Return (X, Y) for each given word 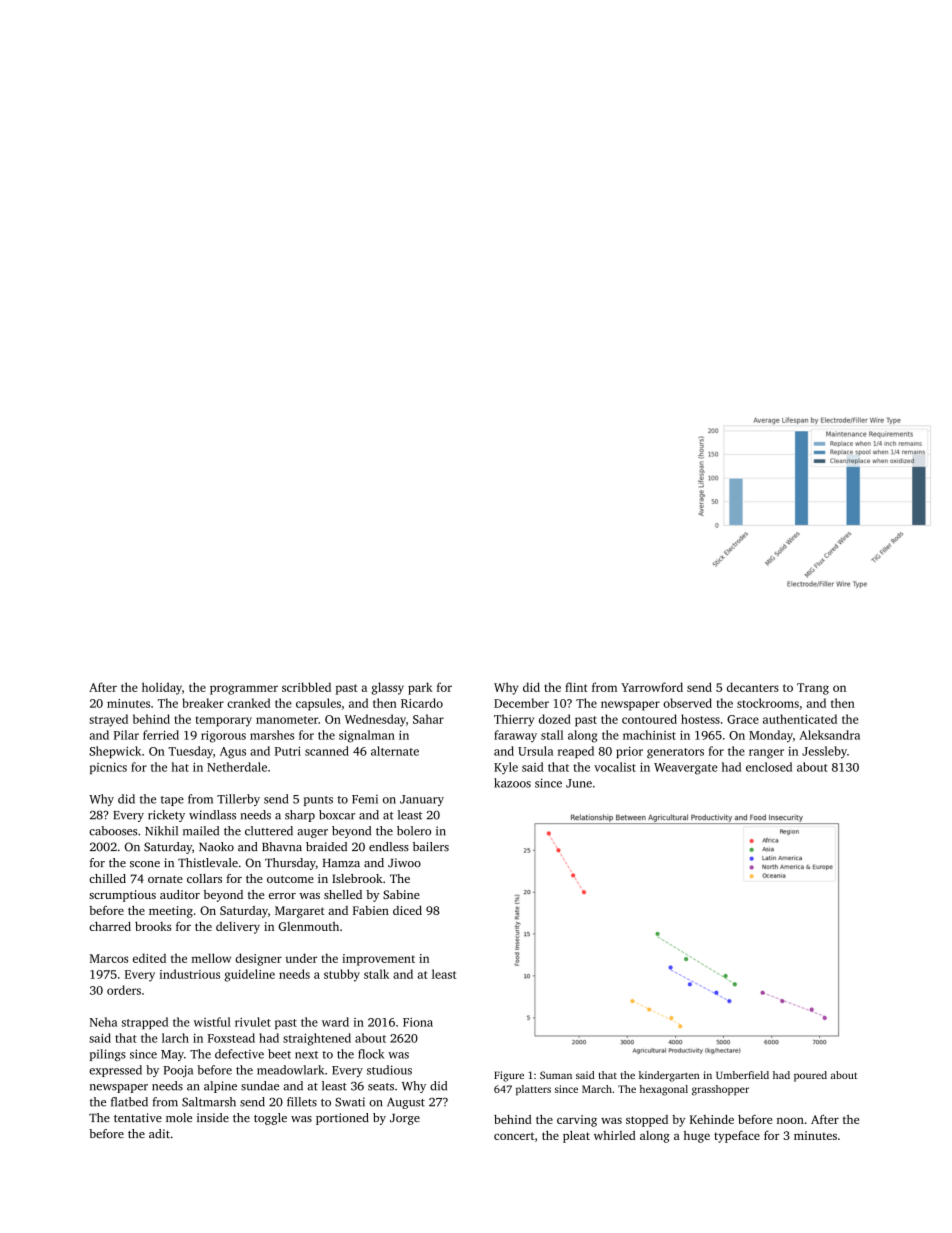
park (420, 688)
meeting (171, 912)
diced (407, 910)
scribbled (306, 687)
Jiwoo (404, 863)
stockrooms (768, 703)
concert (514, 1136)
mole (179, 1117)
